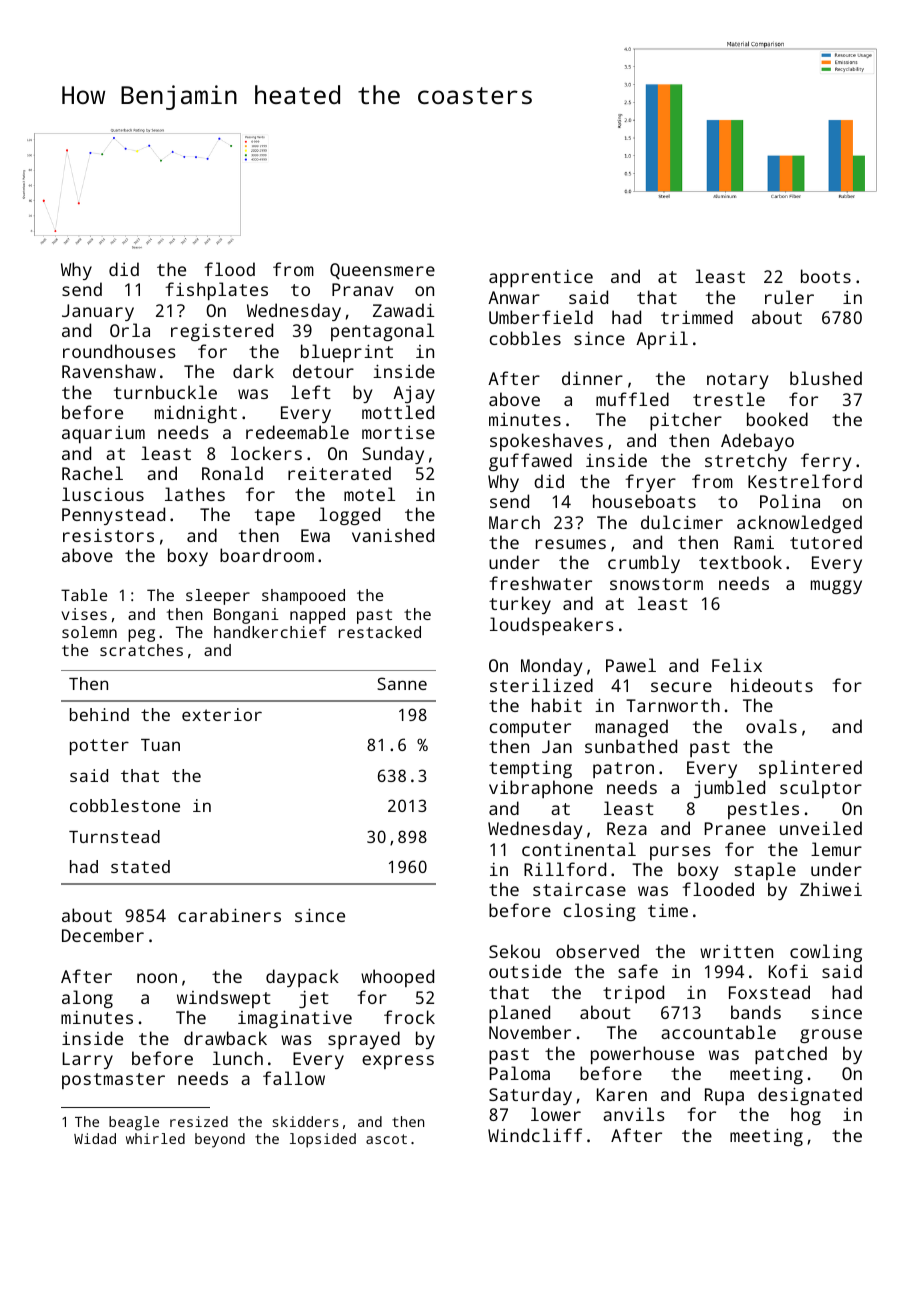  Describe the element at coordinates (402, 683) in the image. I see `Sanne` at that location.
